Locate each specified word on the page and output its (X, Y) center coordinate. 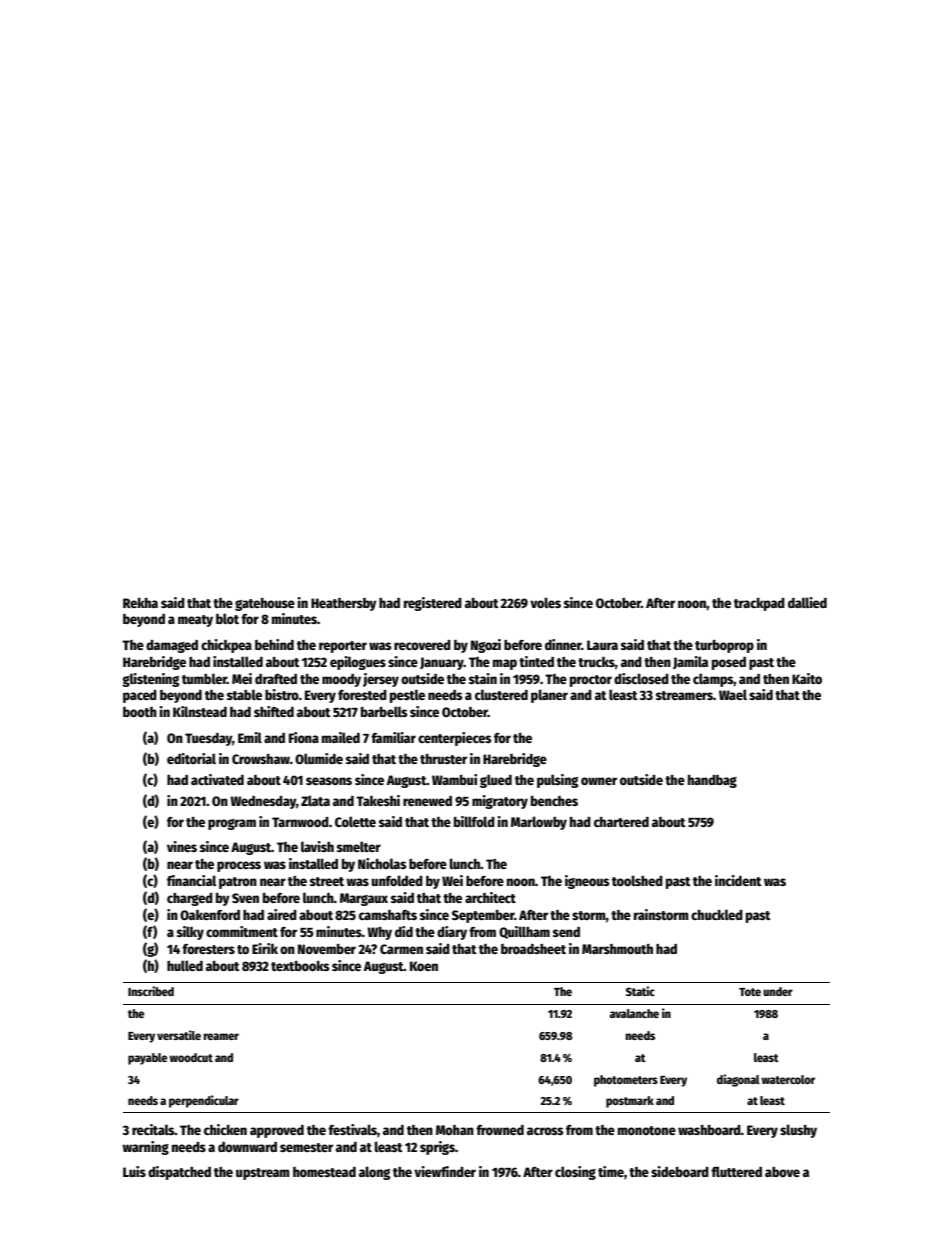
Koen (424, 966)
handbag (712, 781)
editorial (191, 758)
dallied (807, 602)
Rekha (140, 602)
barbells (384, 711)
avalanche (634, 1013)
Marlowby (539, 823)
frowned (500, 1130)
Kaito (807, 678)
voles (545, 602)
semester (306, 1147)
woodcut (191, 1057)
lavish (317, 846)
